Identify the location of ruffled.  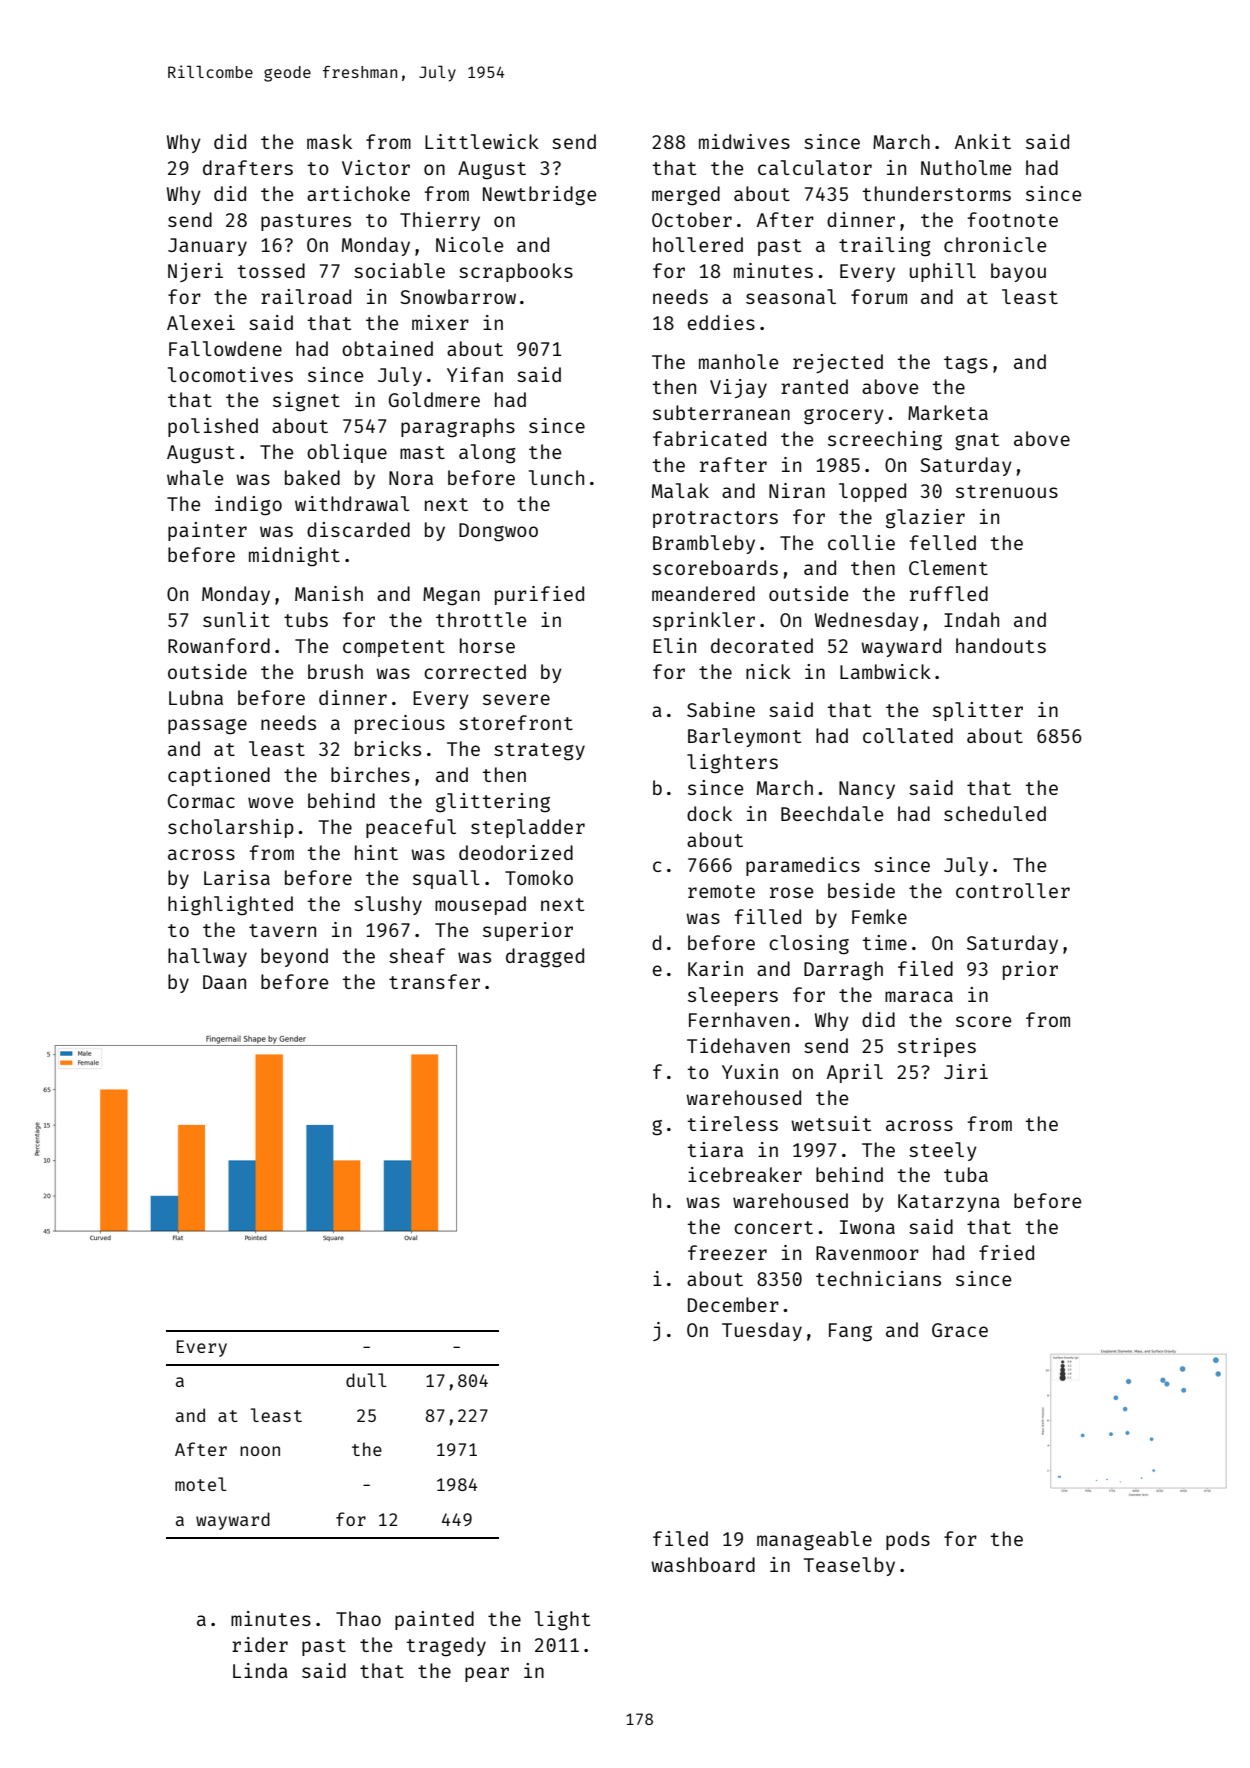
(949, 593).
